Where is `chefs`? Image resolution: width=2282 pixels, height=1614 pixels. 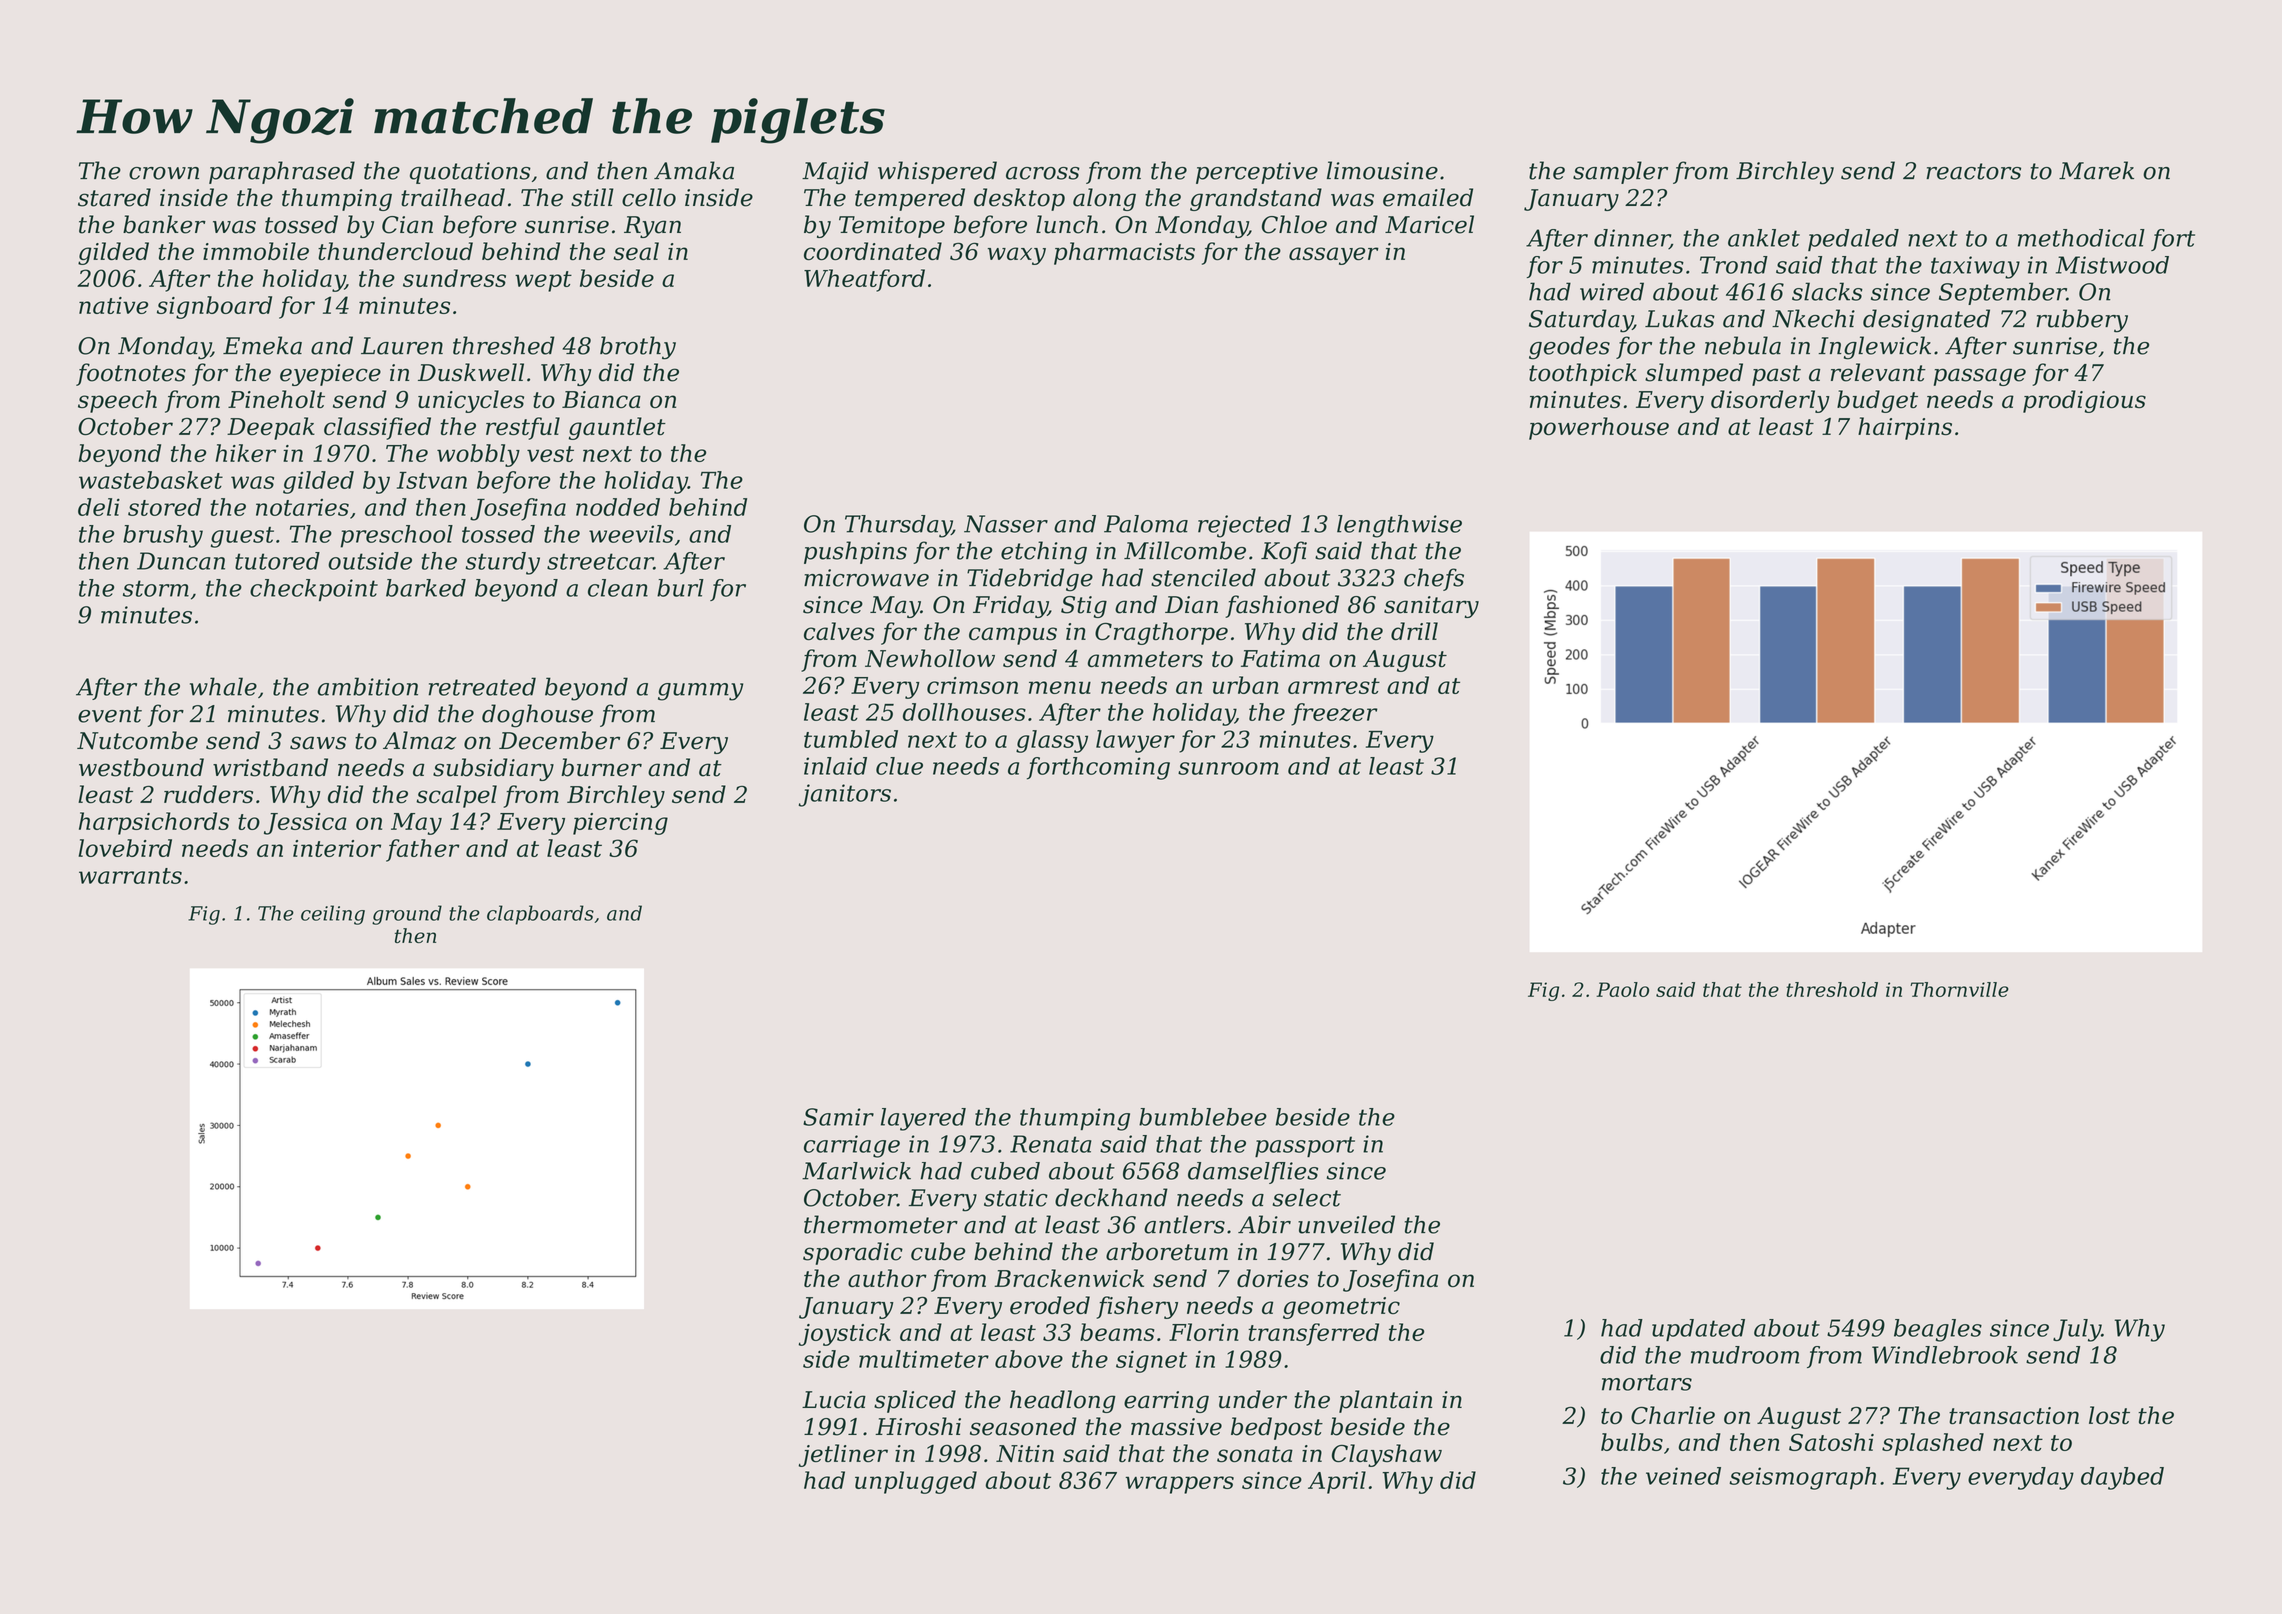
chefs is located at coordinates (1434, 579).
